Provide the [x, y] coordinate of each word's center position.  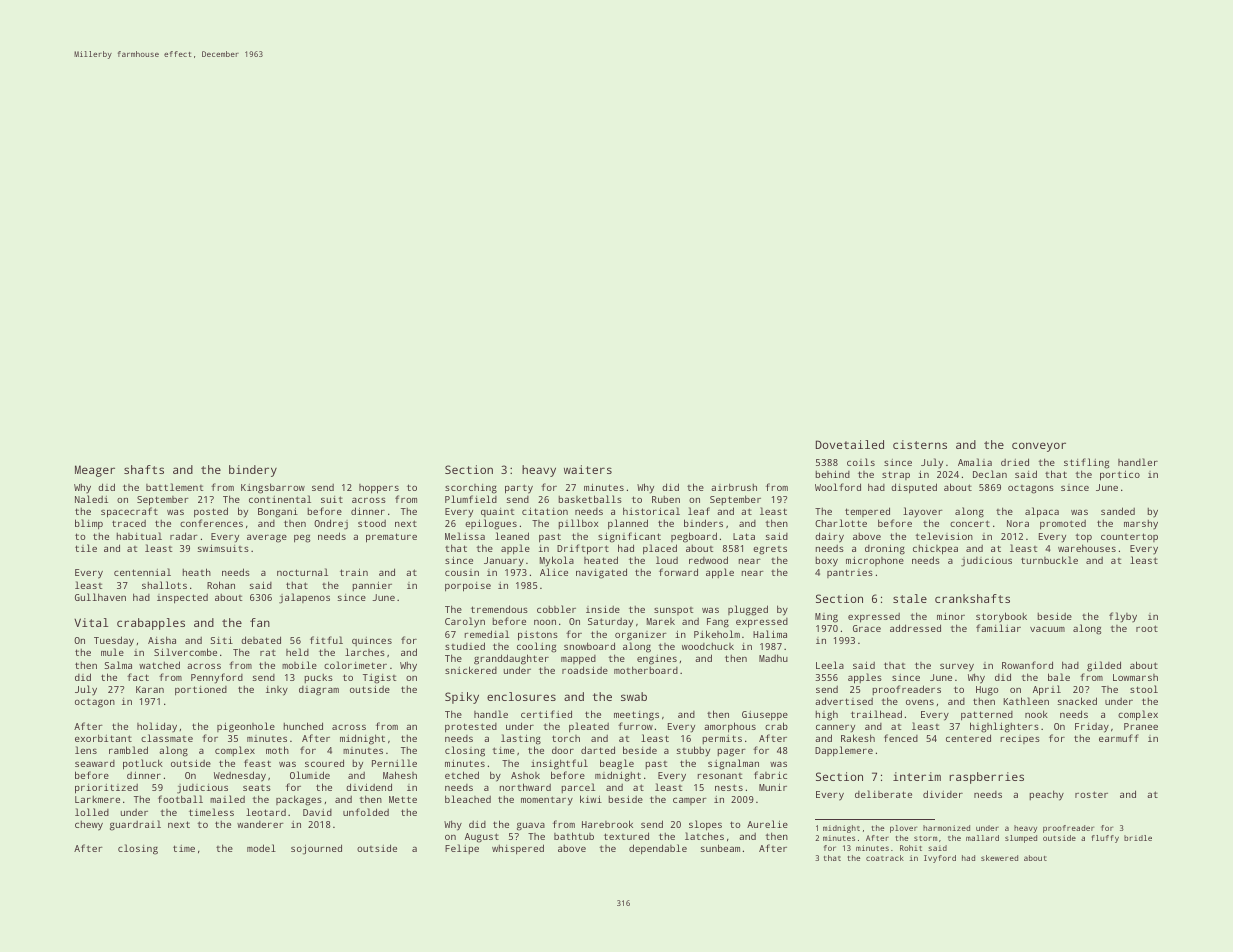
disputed [914, 488]
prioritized [106, 789]
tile [86, 548]
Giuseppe [765, 716]
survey [957, 667]
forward [678, 572]
